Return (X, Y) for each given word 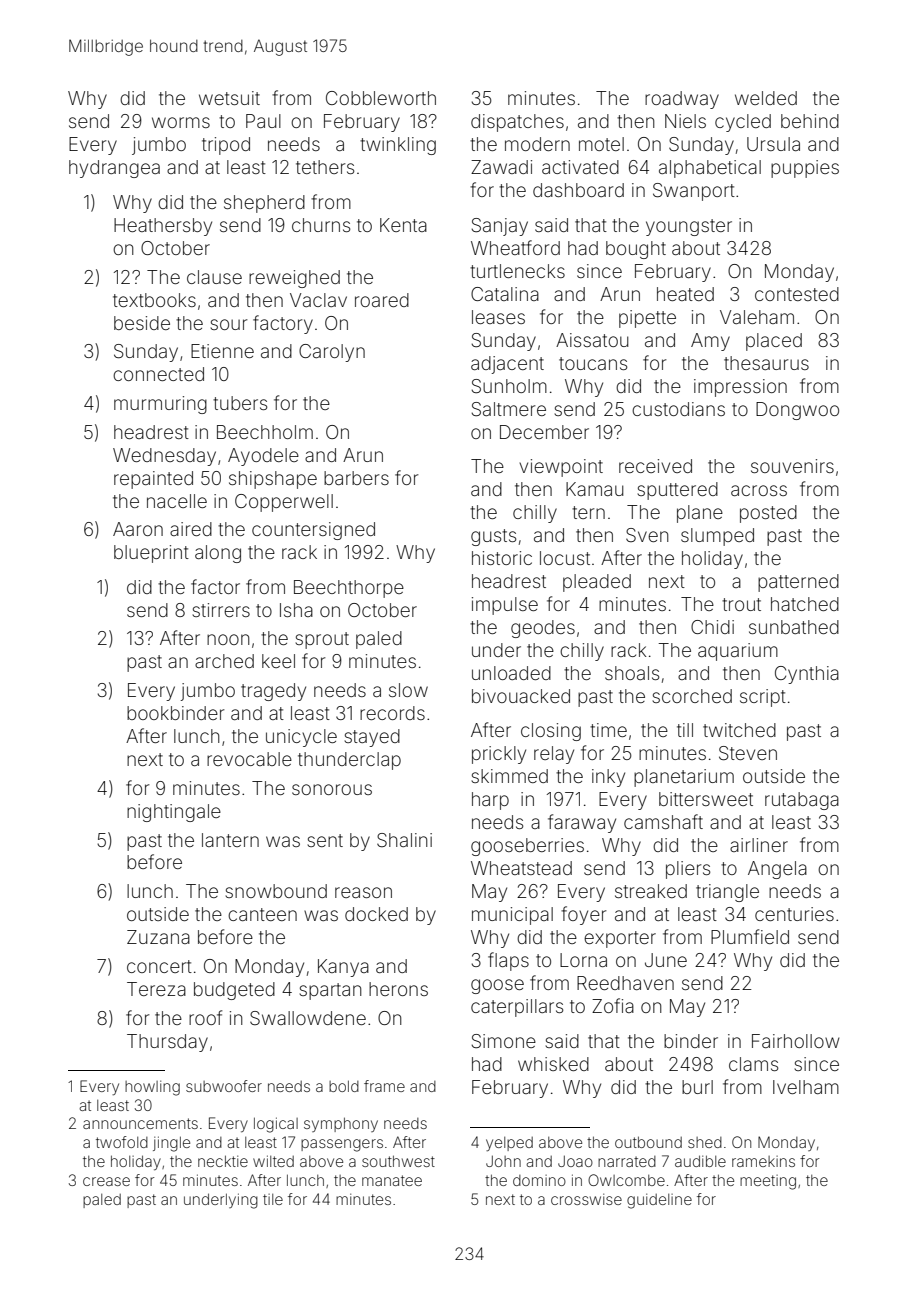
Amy (710, 342)
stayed (372, 738)
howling (152, 1088)
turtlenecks (517, 271)
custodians (678, 409)
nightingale (174, 813)
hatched (805, 604)
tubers (240, 403)
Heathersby (163, 227)
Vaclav (318, 300)
